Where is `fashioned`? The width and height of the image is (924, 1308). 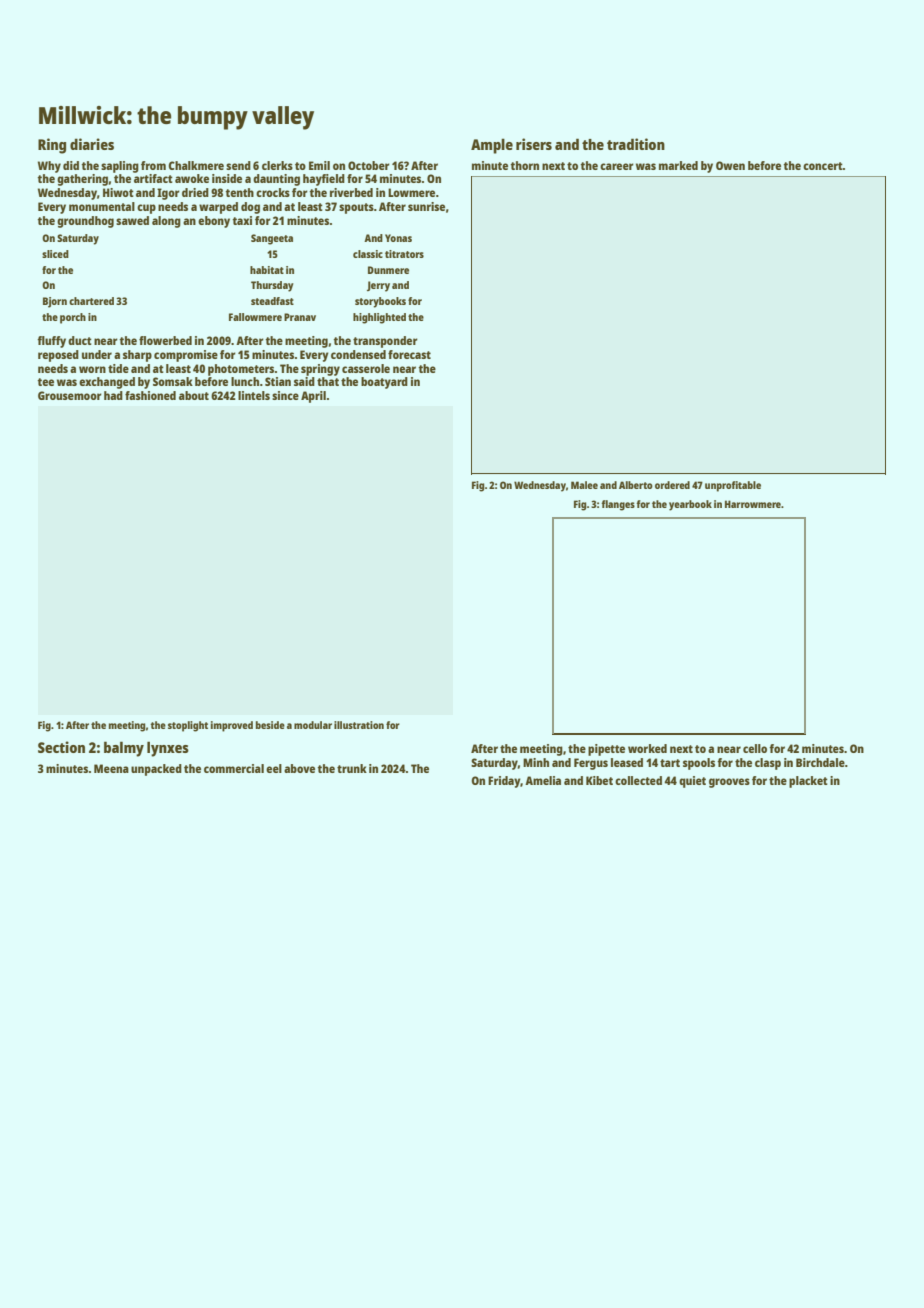
fashioned is located at coordinates (150, 395).
